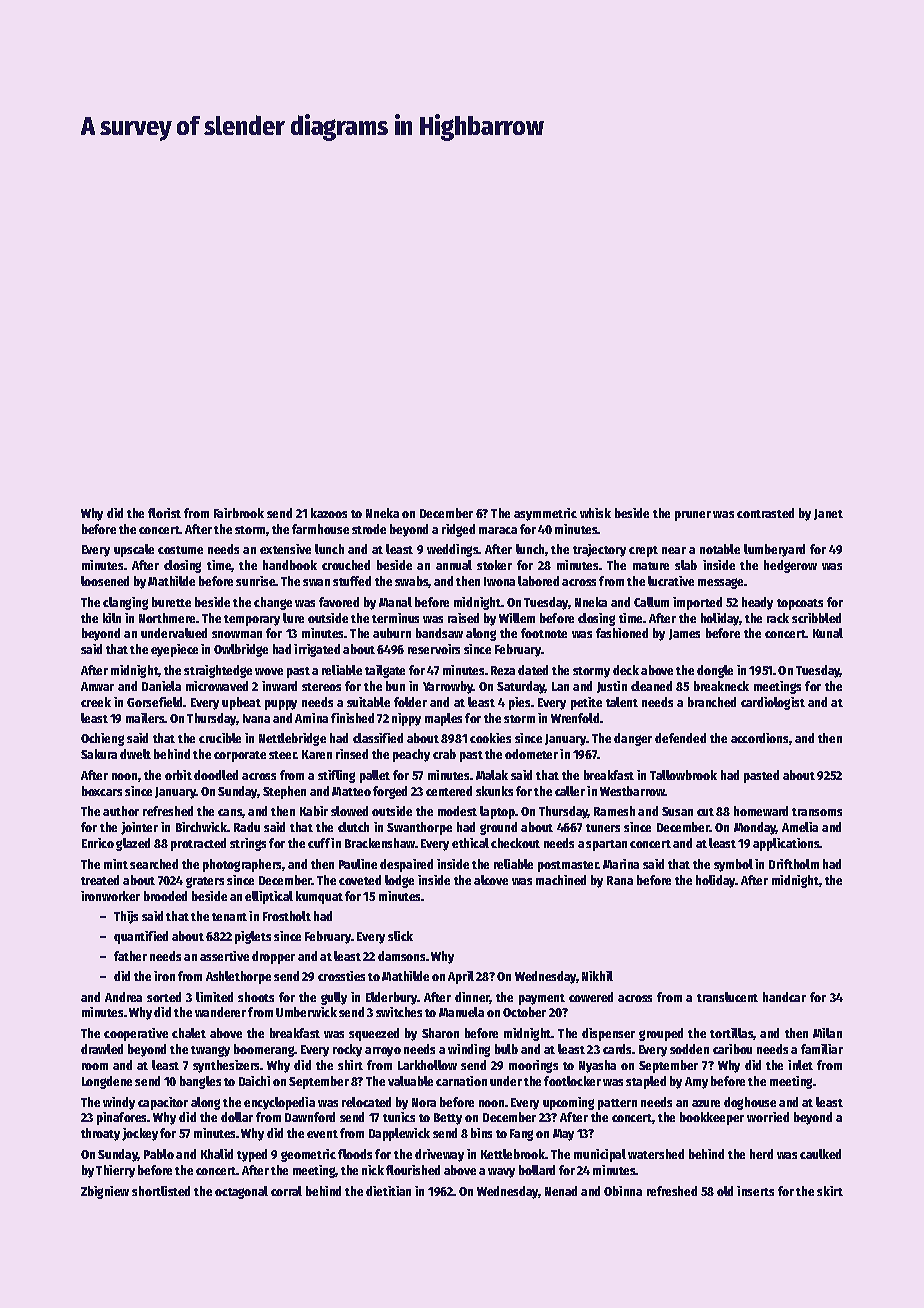  What do you see at coordinates (395, 618) in the page?
I see `terminus` at bounding box center [395, 618].
